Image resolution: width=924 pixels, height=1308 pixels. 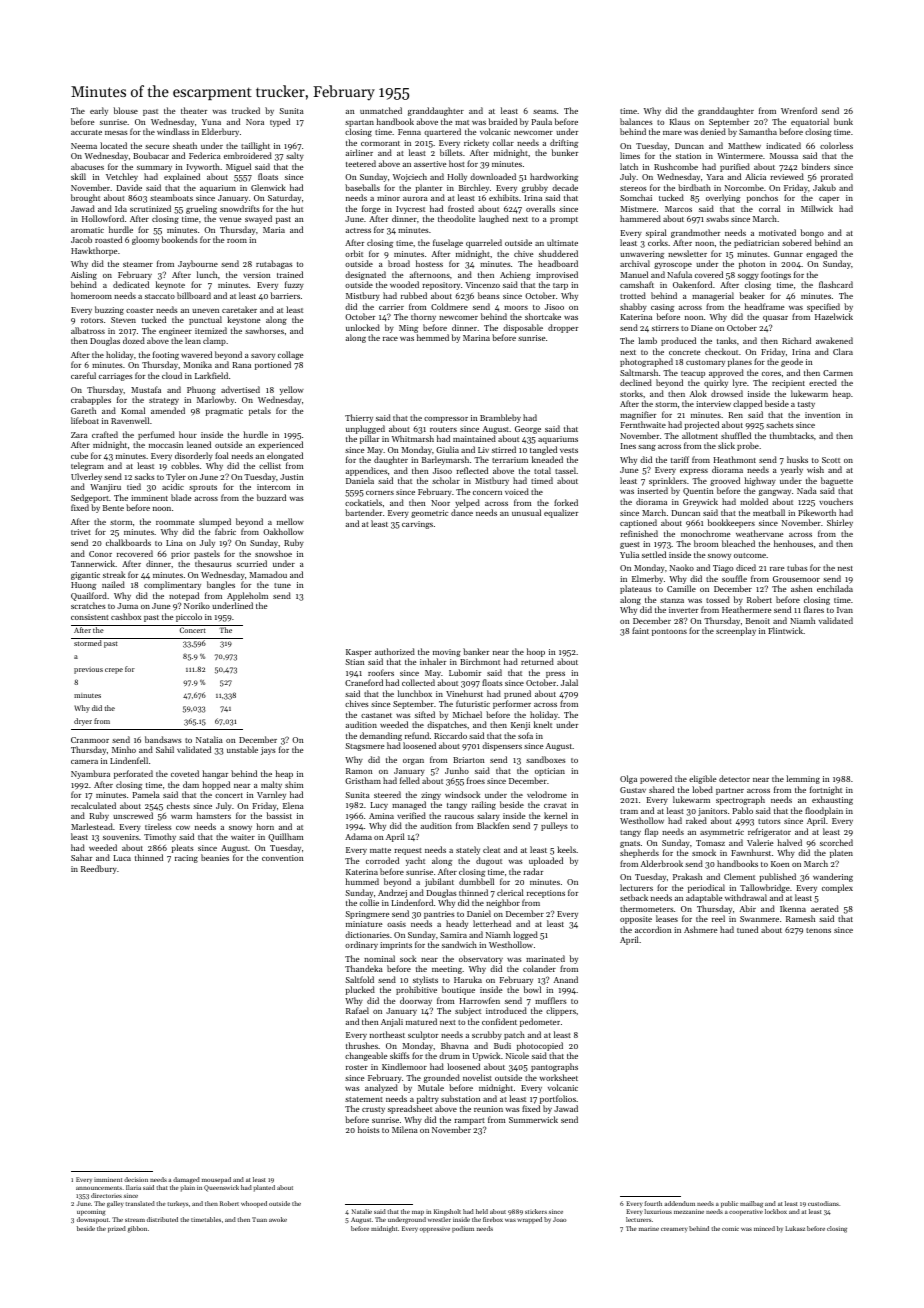 What do you see at coordinates (413, 762) in the page?
I see `organ` at bounding box center [413, 762].
